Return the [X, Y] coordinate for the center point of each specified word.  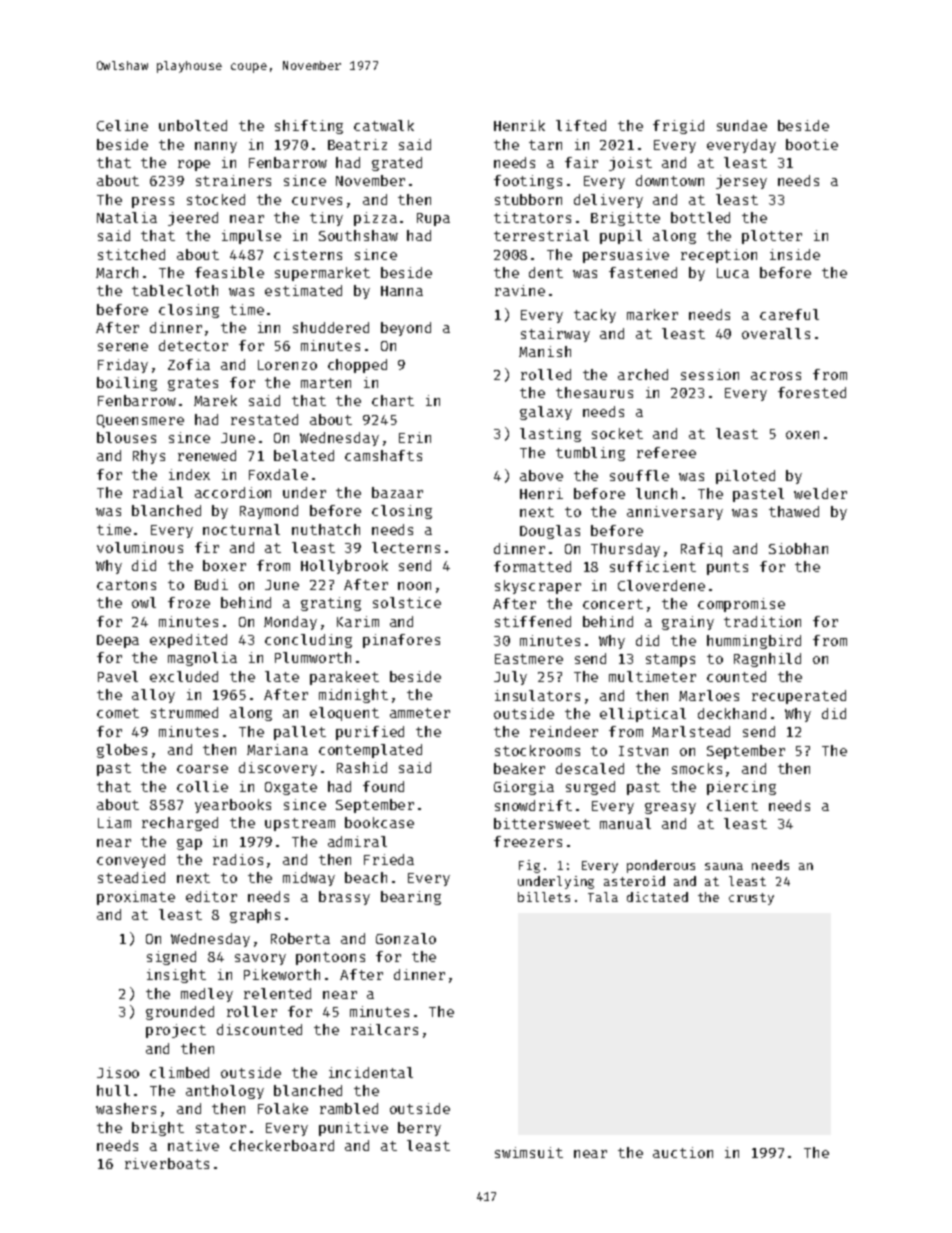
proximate [136, 898]
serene [123, 347]
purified [370, 733]
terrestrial [541, 235]
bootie [812, 144]
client [732, 805]
